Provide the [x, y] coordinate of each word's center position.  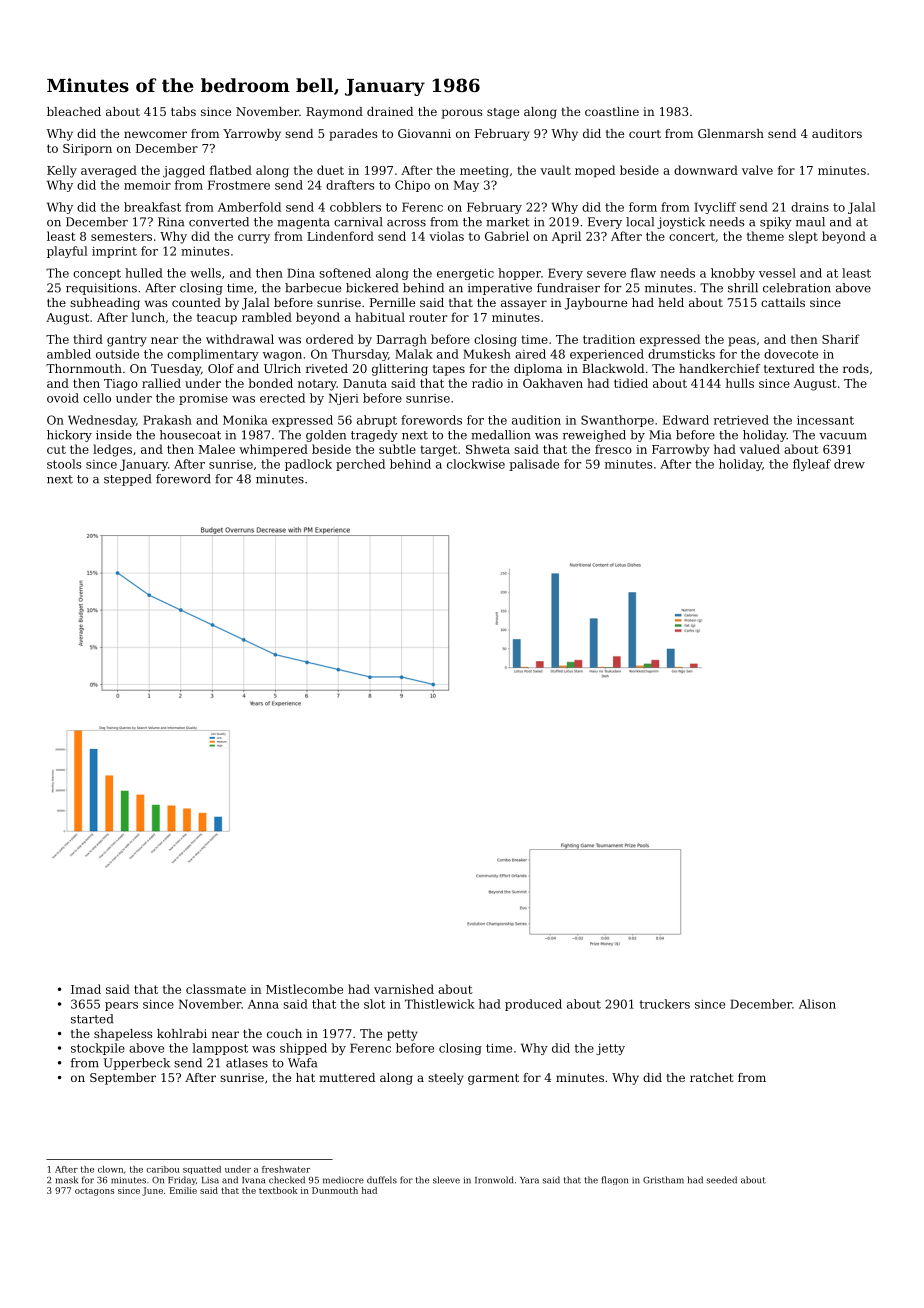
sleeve [446, 1180]
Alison [817, 1004]
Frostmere [239, 185]
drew [849, 464]
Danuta [365, 383]
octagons [95, 1192]
